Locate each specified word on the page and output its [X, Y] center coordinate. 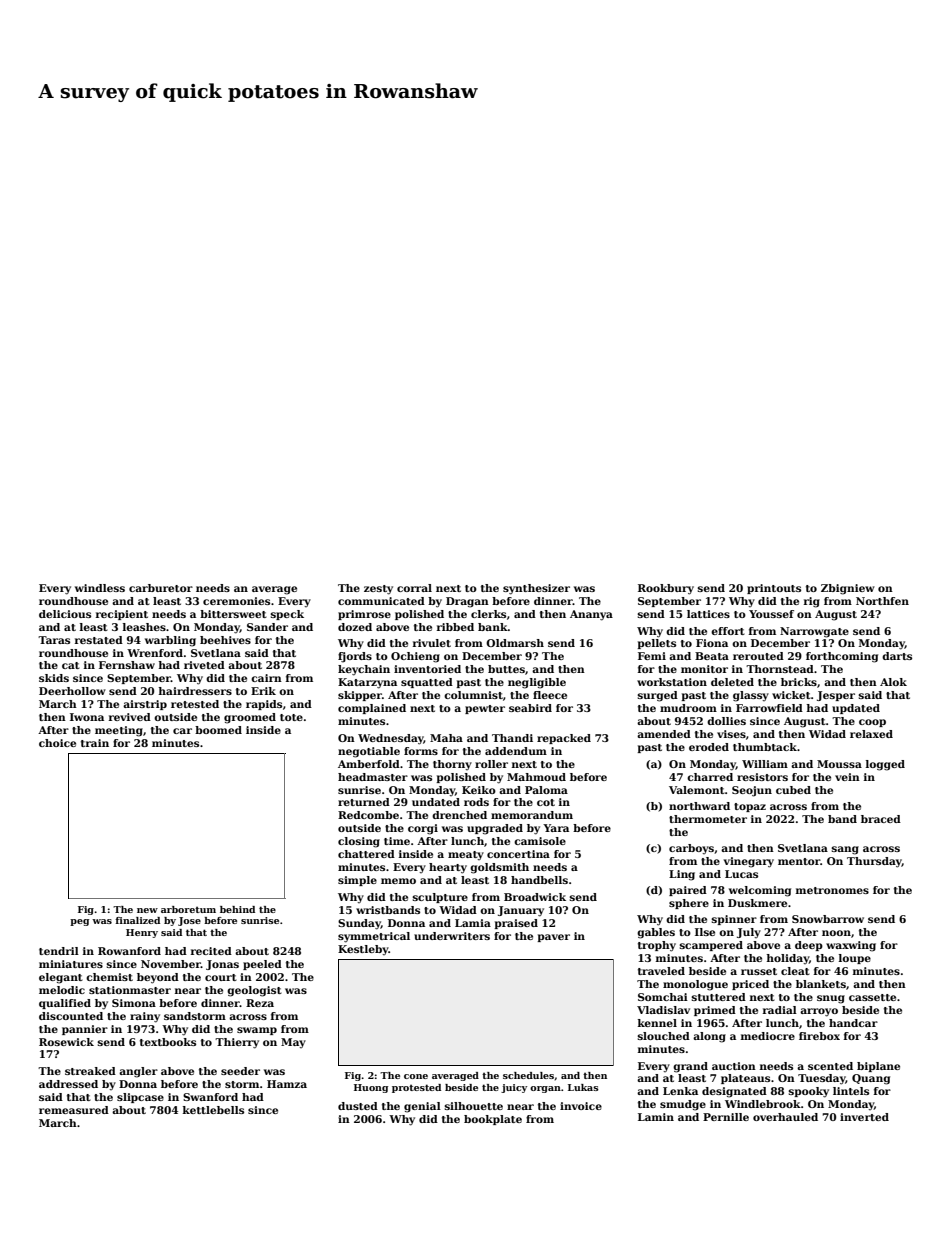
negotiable [369, 752]
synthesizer [536, 589]
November [171, 964]
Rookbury [666, 589]
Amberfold [369, 764]
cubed [793, 790]
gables [656, 933]
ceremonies [236, 601]
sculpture [440, 898]
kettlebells [213, 1110]
